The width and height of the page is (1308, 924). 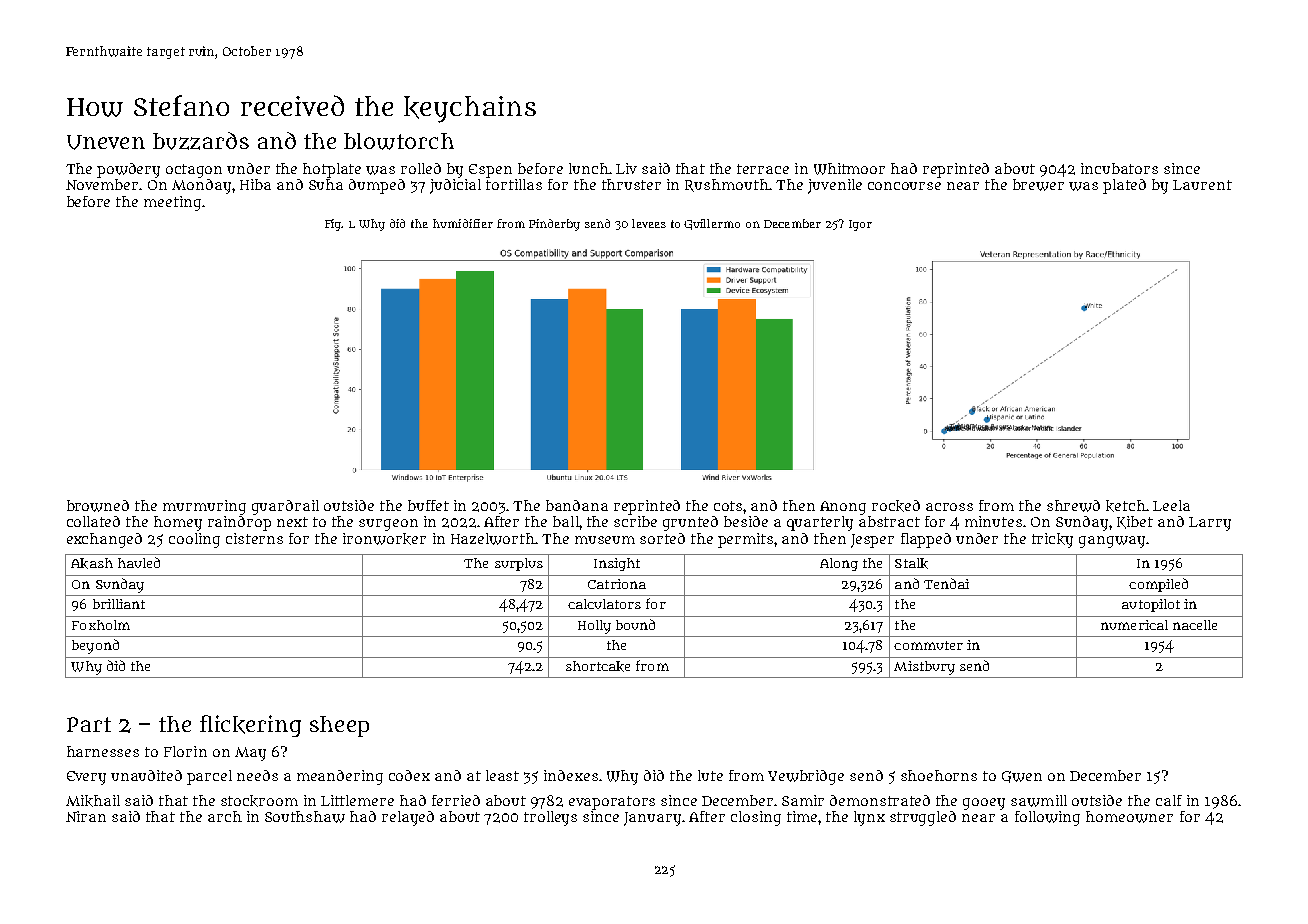 I want to click on Igor, so click(x=860, y=225).
